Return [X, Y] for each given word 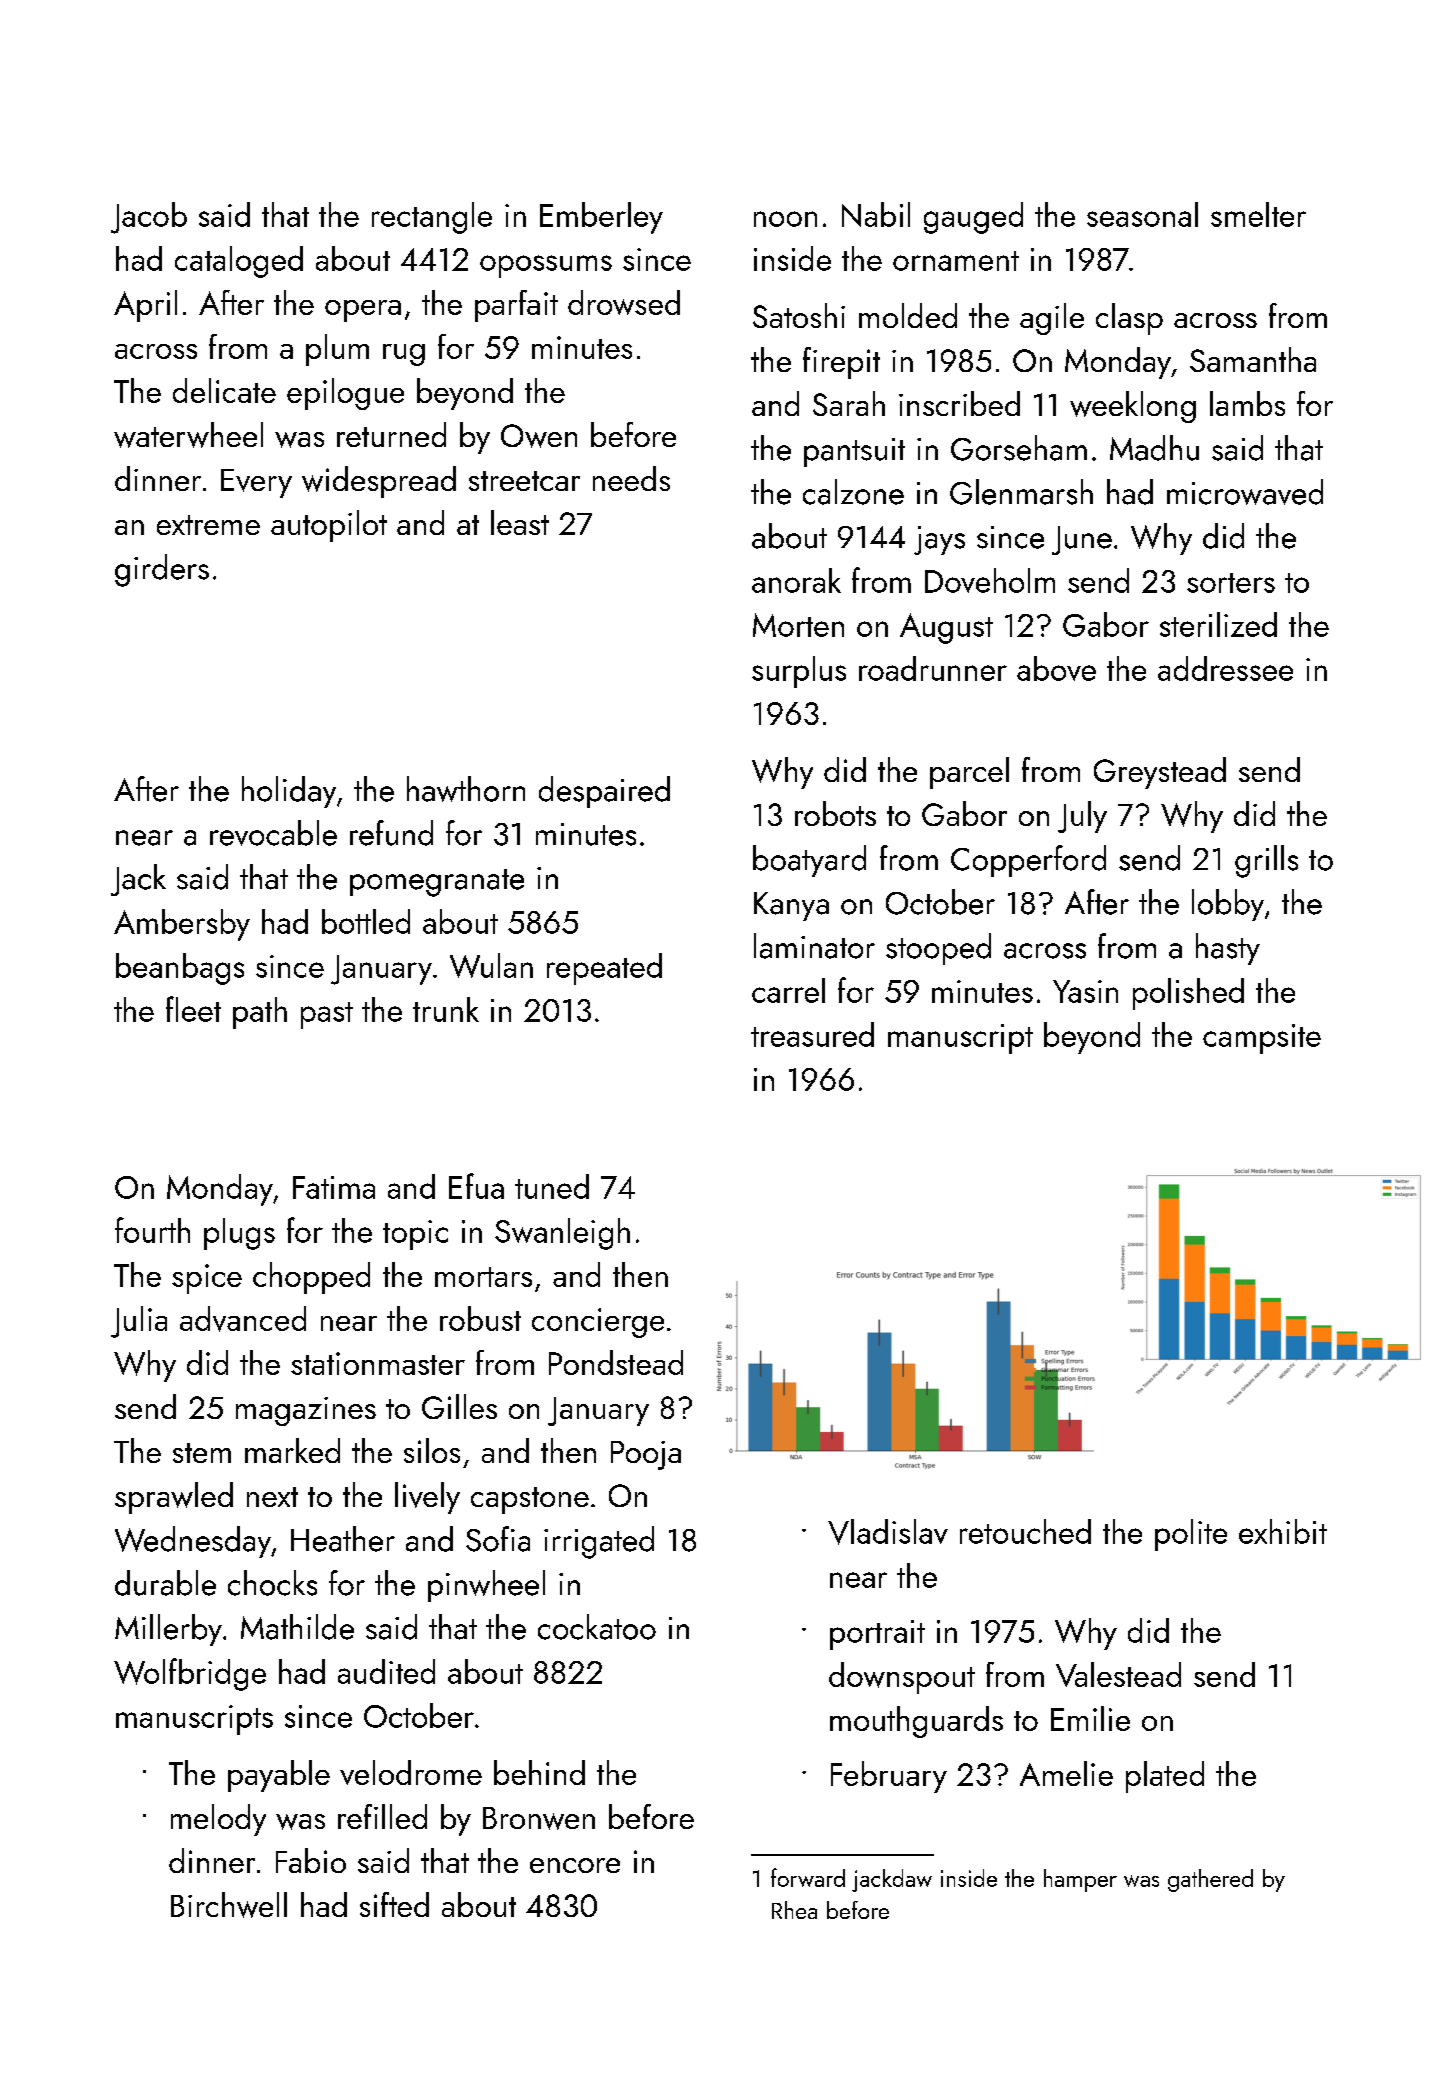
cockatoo [597, 1627]
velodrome [411, 1772]
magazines [306, 1411]
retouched [1025, 1531]
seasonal [1142, 214]
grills [1266, 861]
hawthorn [466, 789]
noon [785, 219]
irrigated [599, 1542]
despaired [604, 792]
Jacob [149, 218]
